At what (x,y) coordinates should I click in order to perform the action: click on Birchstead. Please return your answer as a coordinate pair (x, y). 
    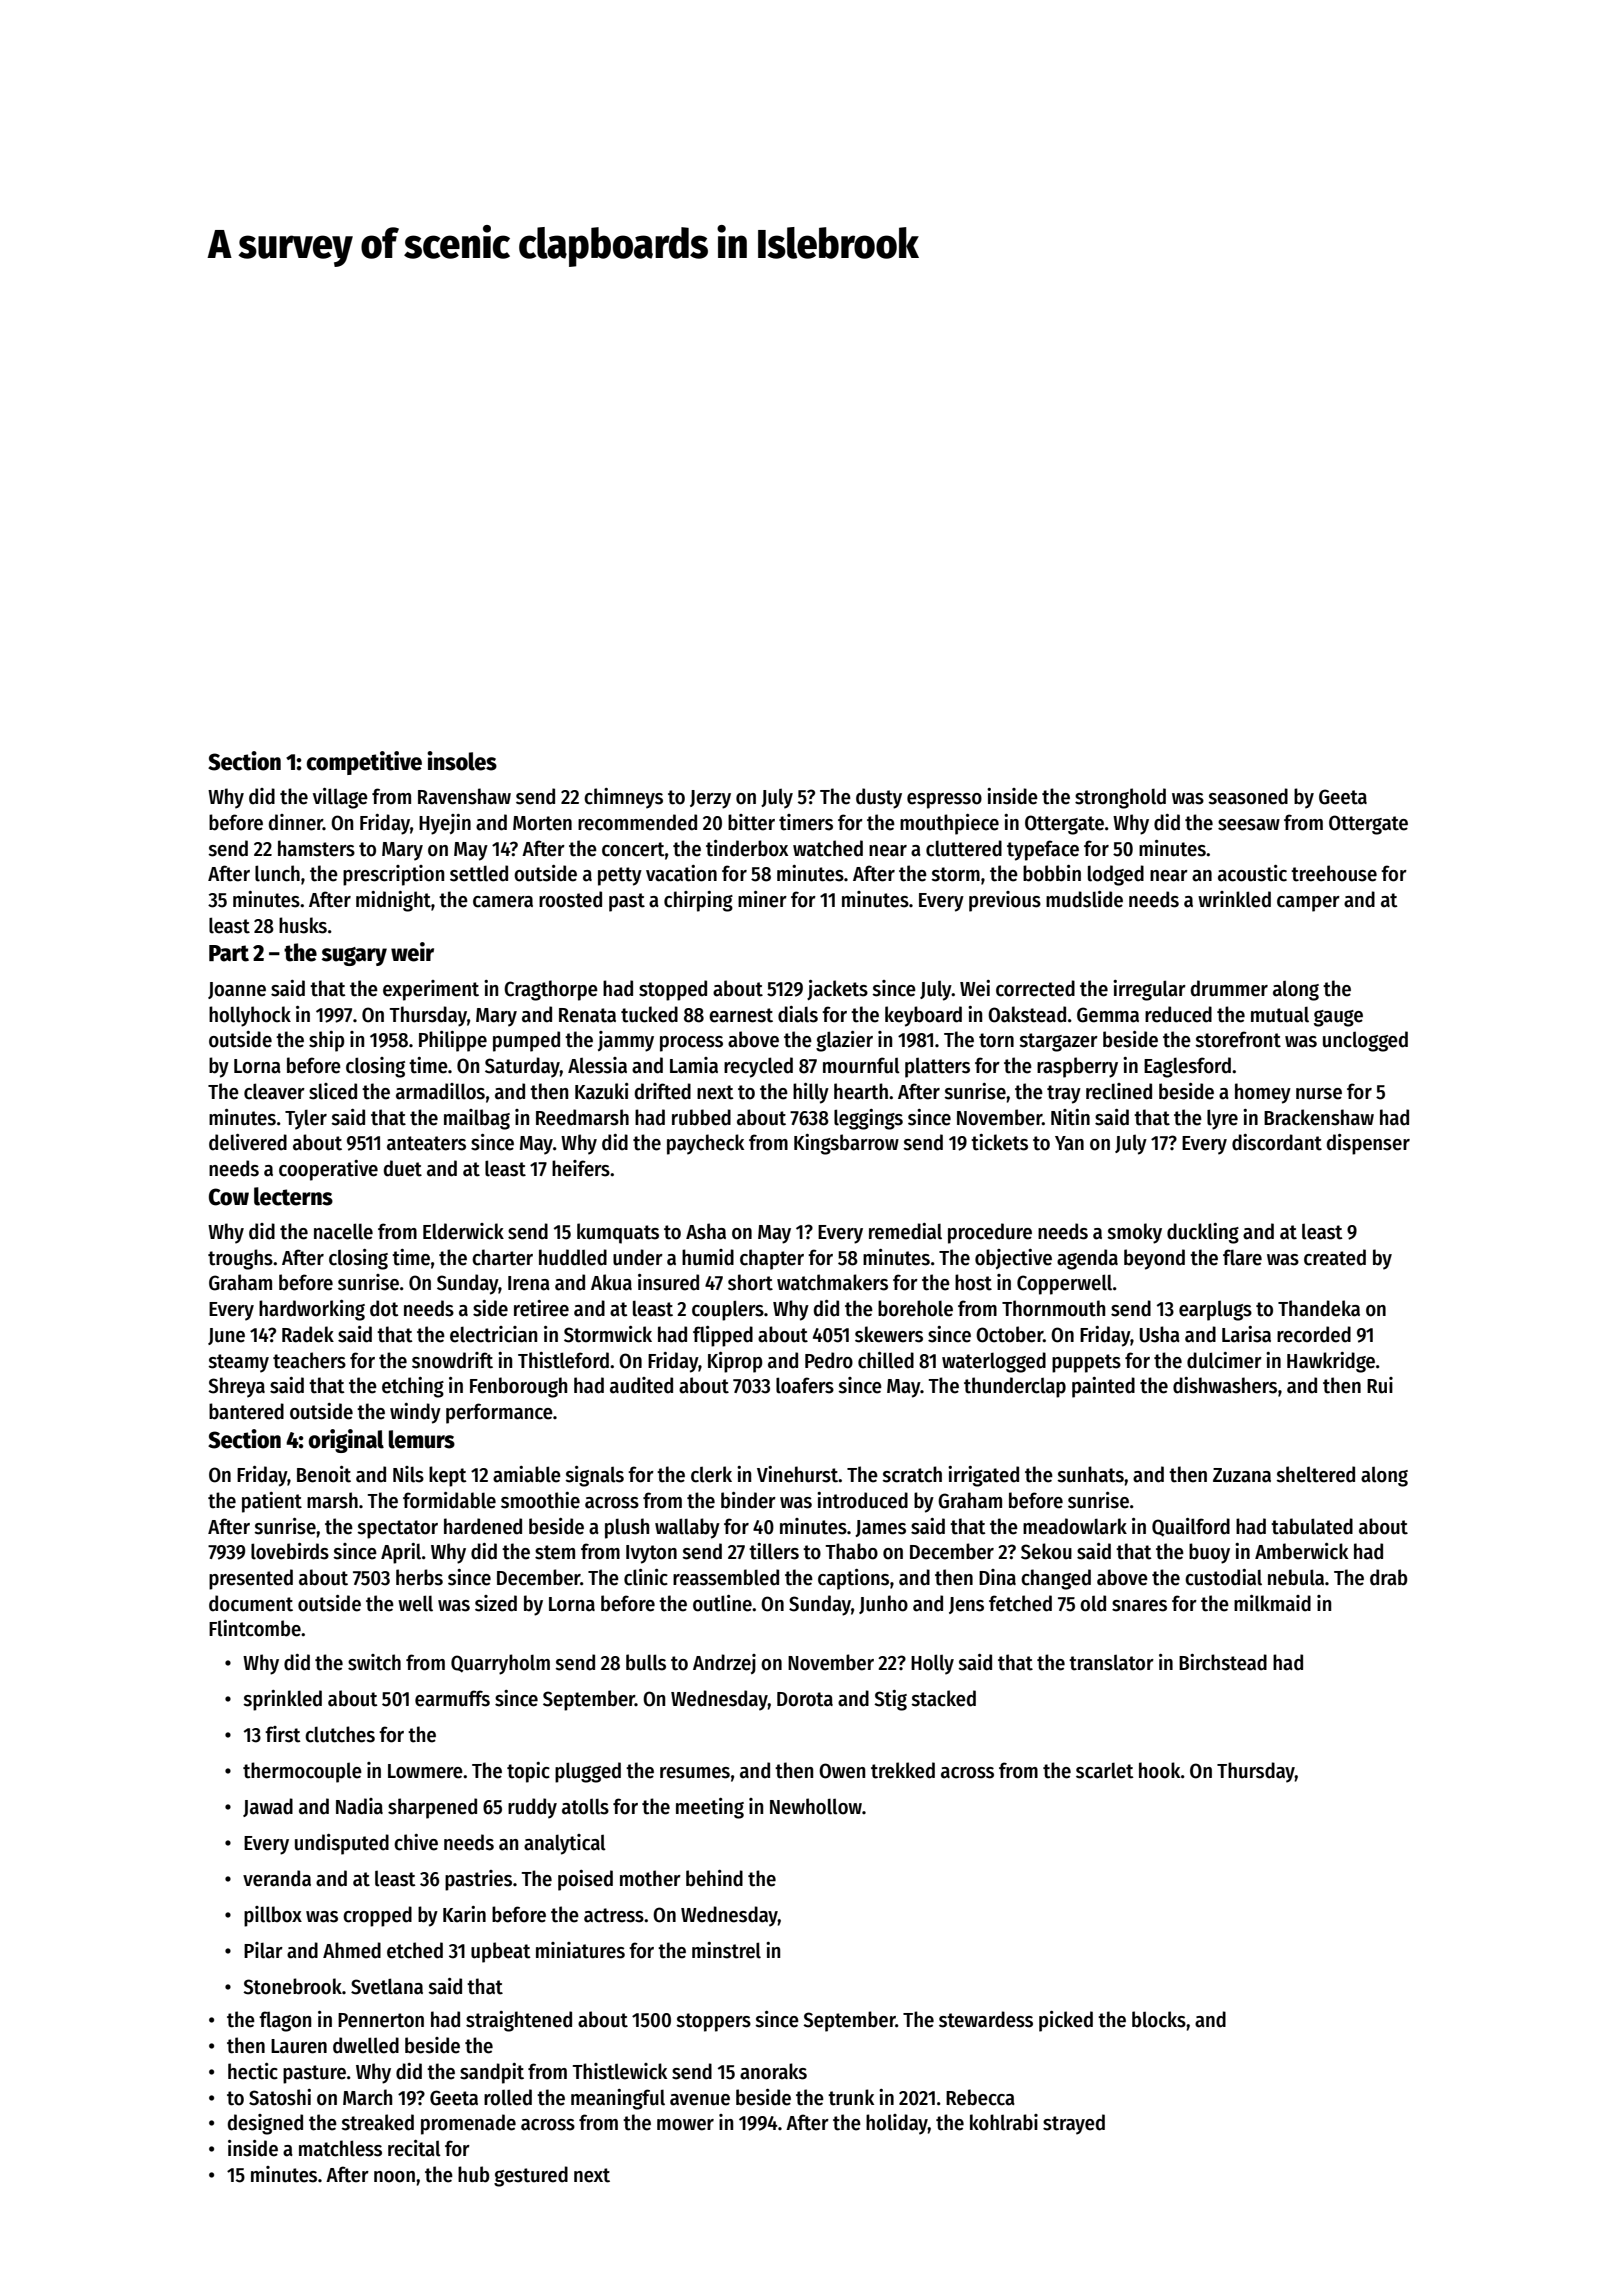
    Looking at the image, I should click on (1223, 1662).
